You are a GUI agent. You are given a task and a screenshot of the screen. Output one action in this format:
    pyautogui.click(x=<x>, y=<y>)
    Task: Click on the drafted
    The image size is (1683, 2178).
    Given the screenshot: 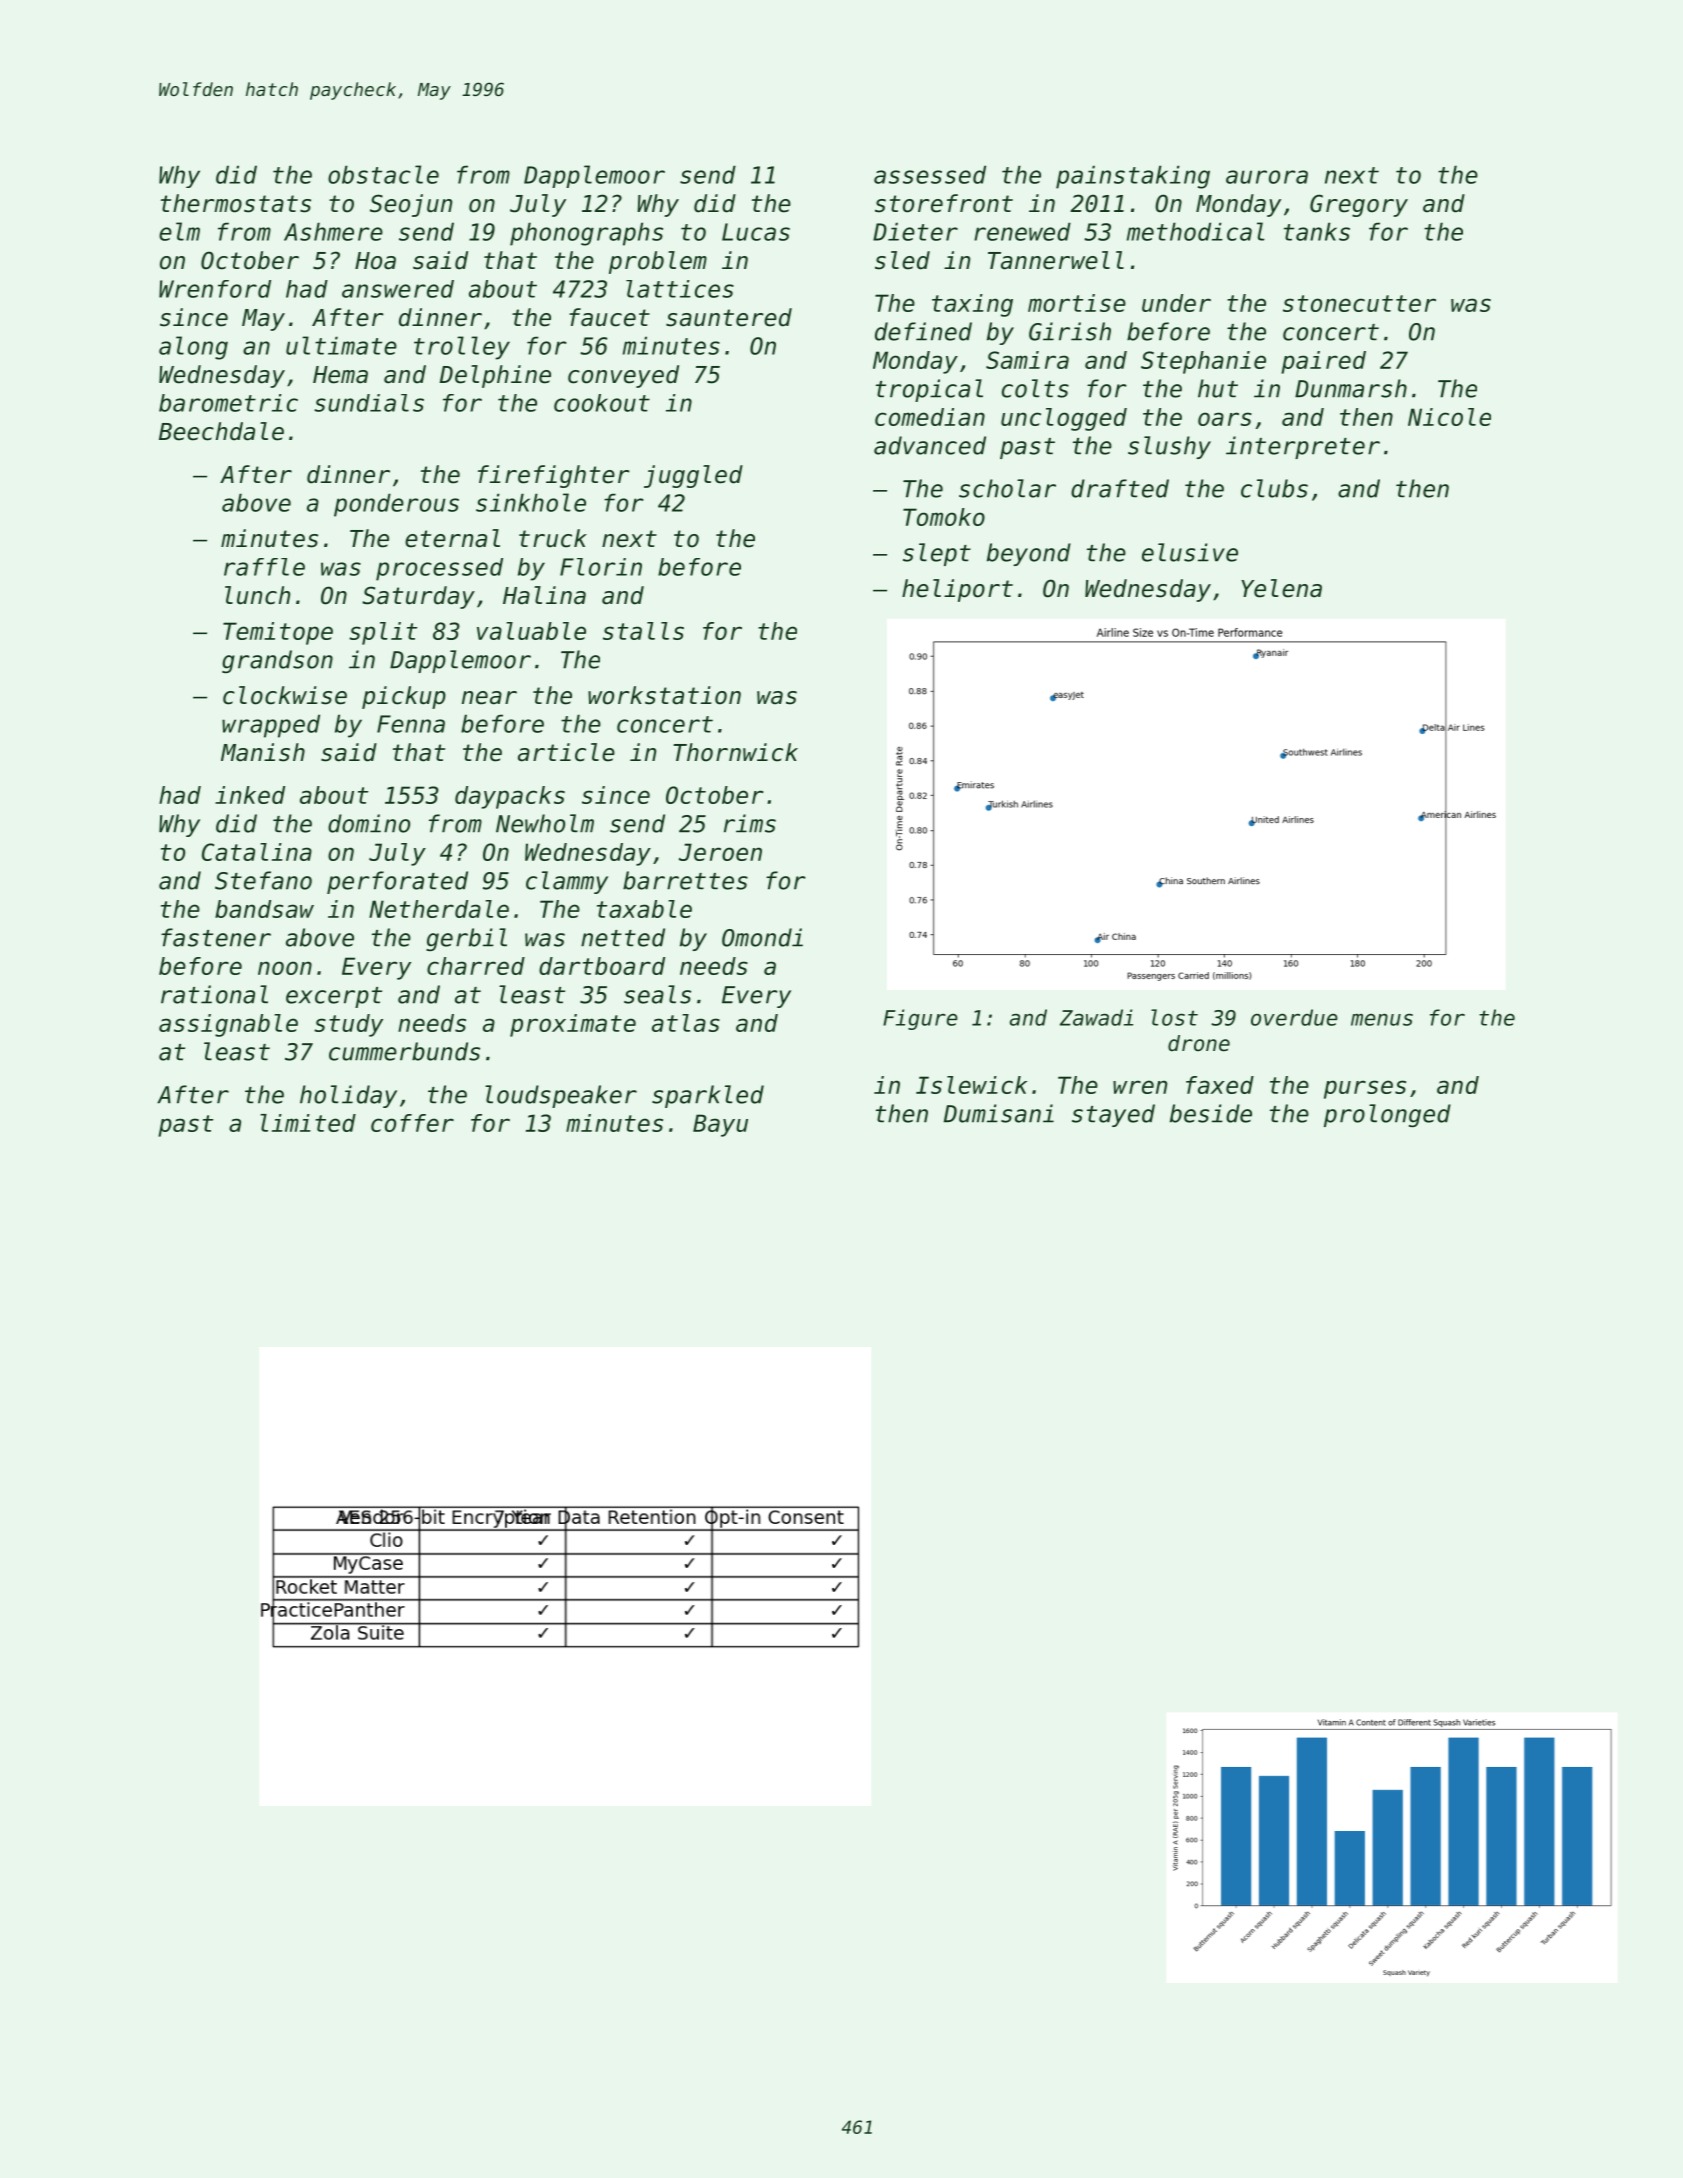 What is the action you would take?
    pyautogui.click(x=1120, y=488)
